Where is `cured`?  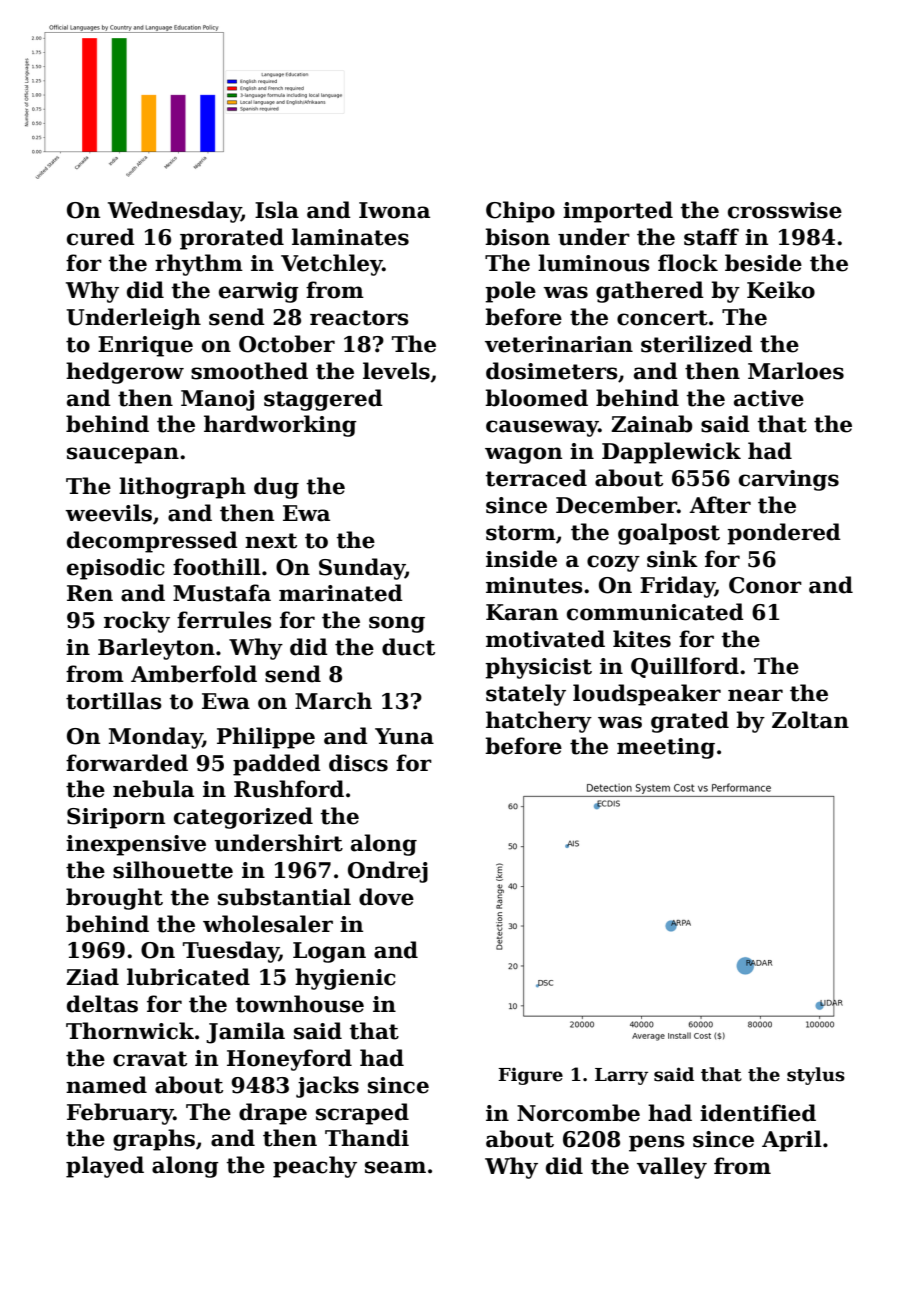 cured is located at coordinates (101, 237).
